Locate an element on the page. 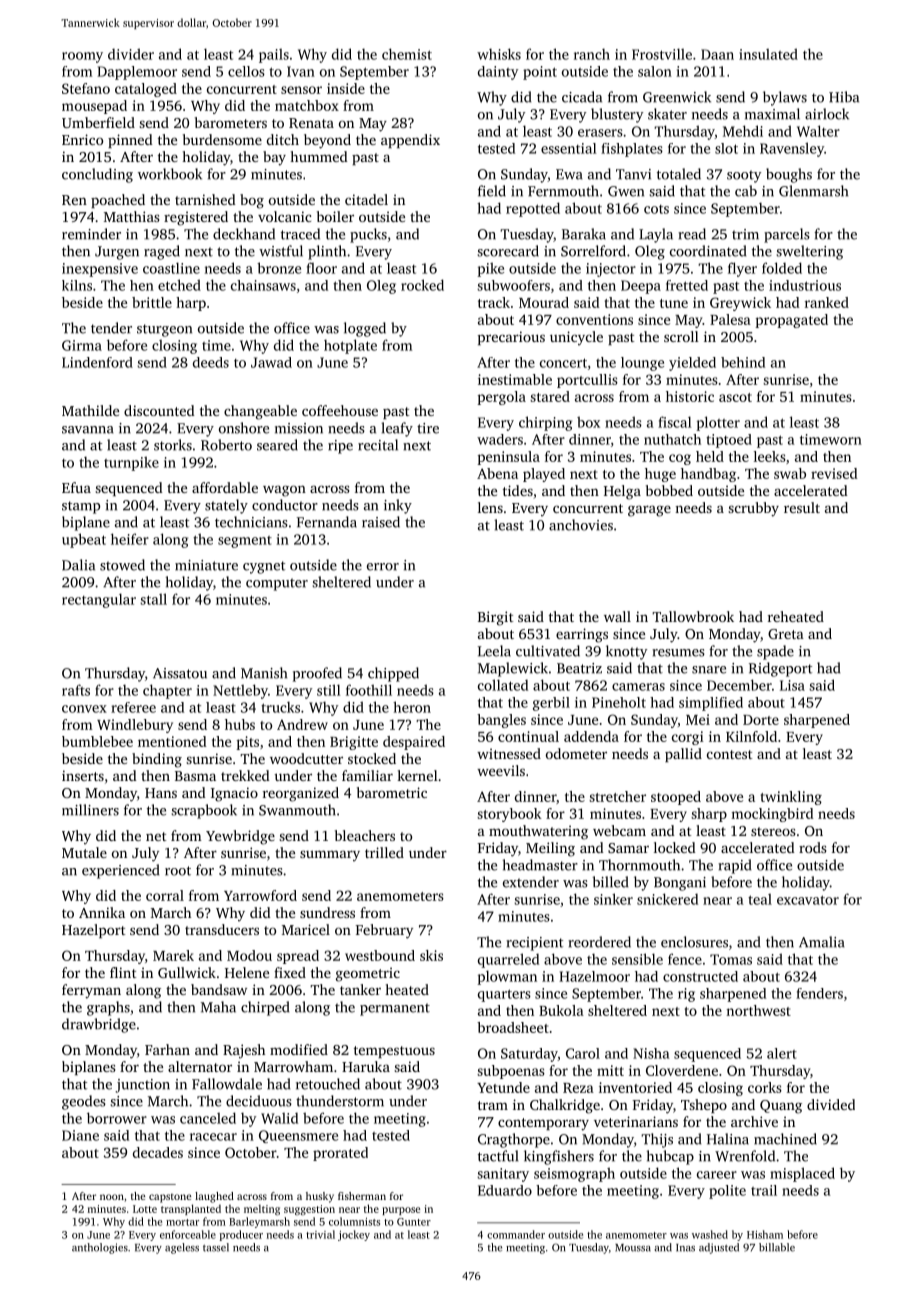 This document has height=1308, width=924. chemist is located at coordinates (407, 54).
